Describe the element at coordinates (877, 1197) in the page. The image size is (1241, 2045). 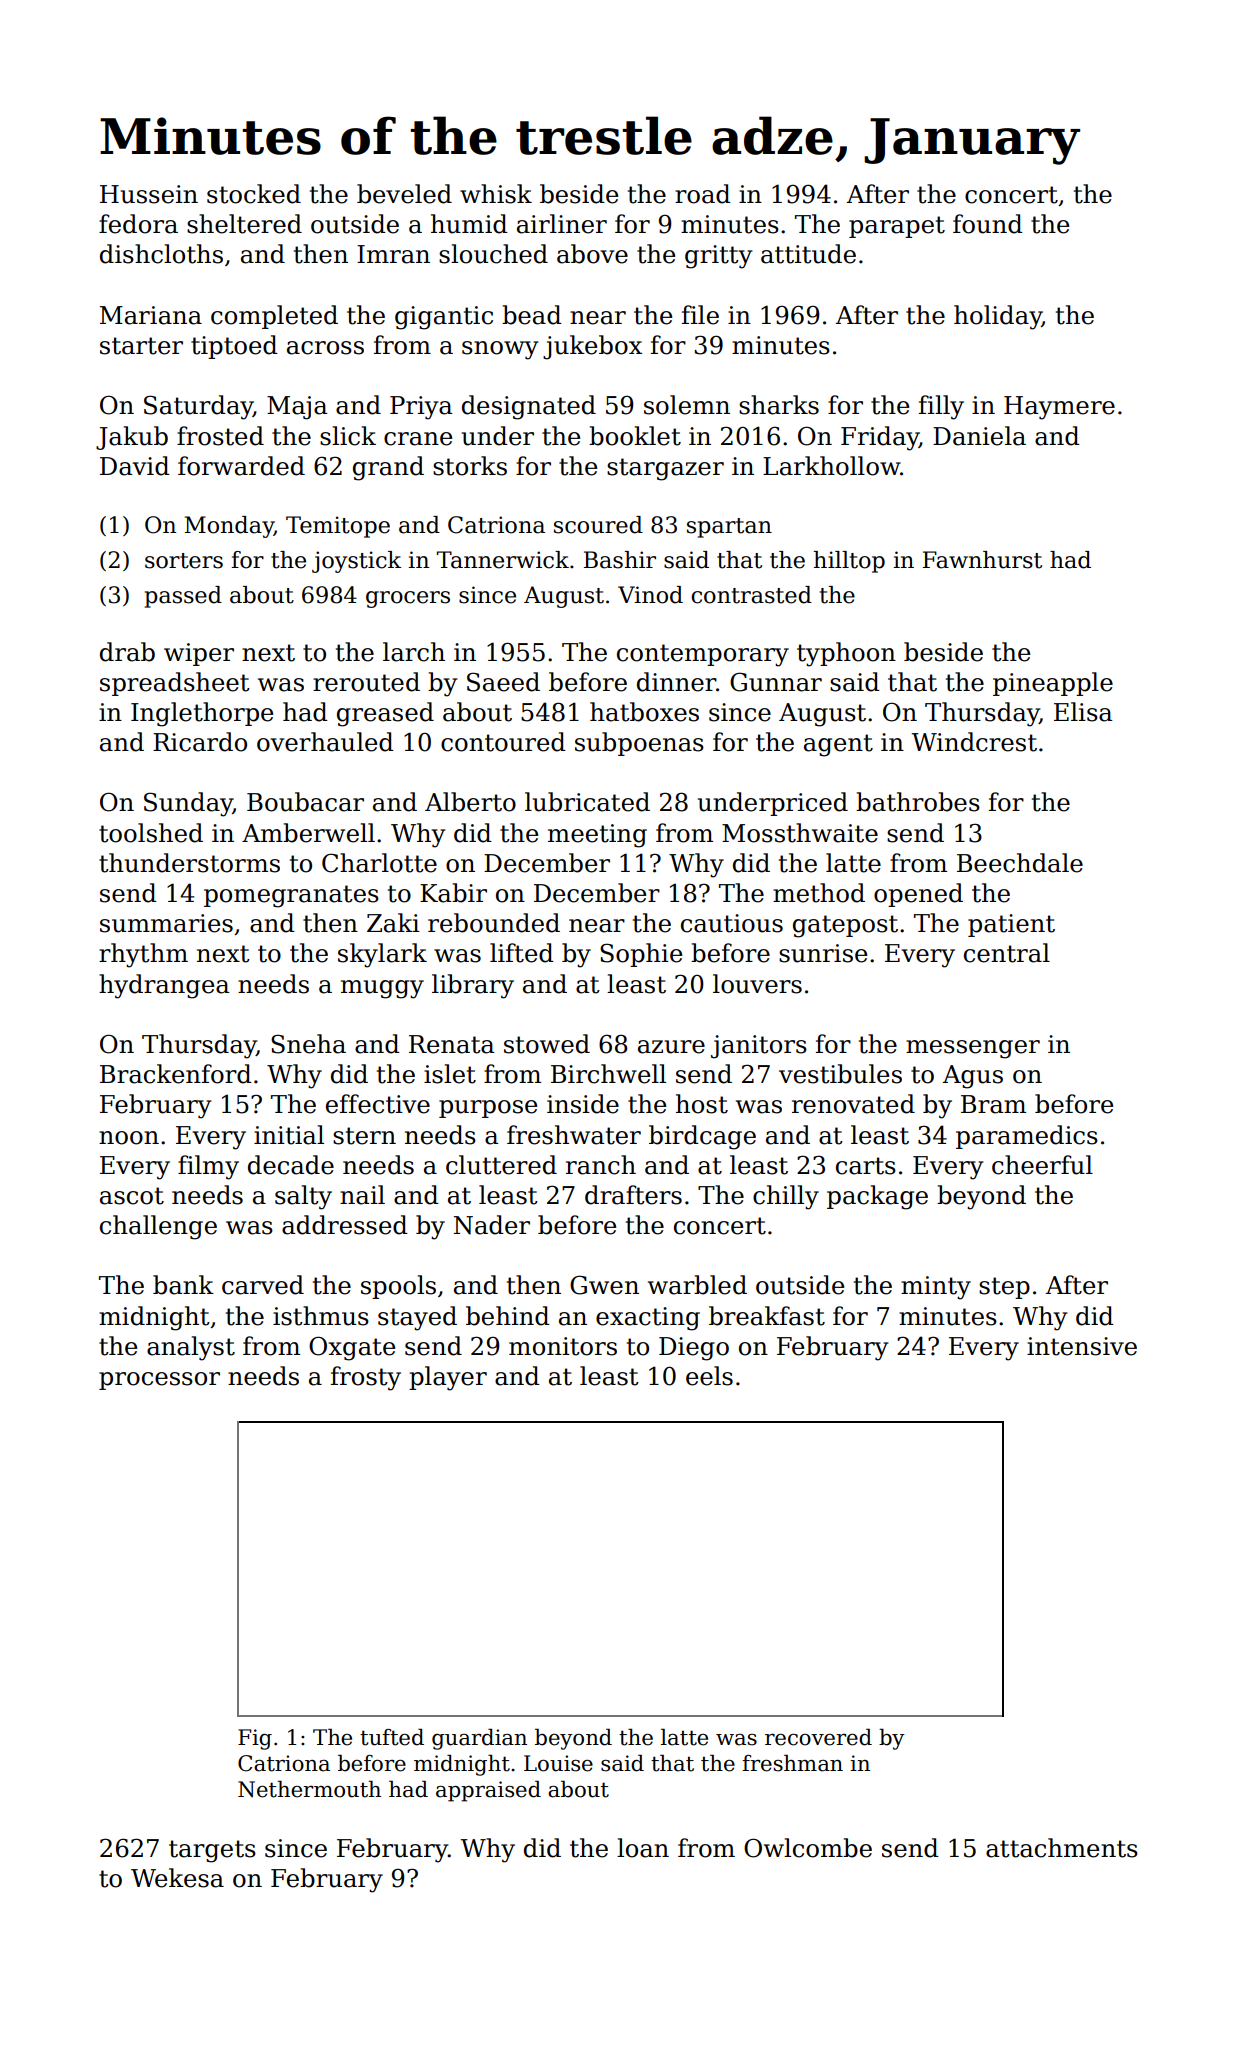
I see `package` at that location.
